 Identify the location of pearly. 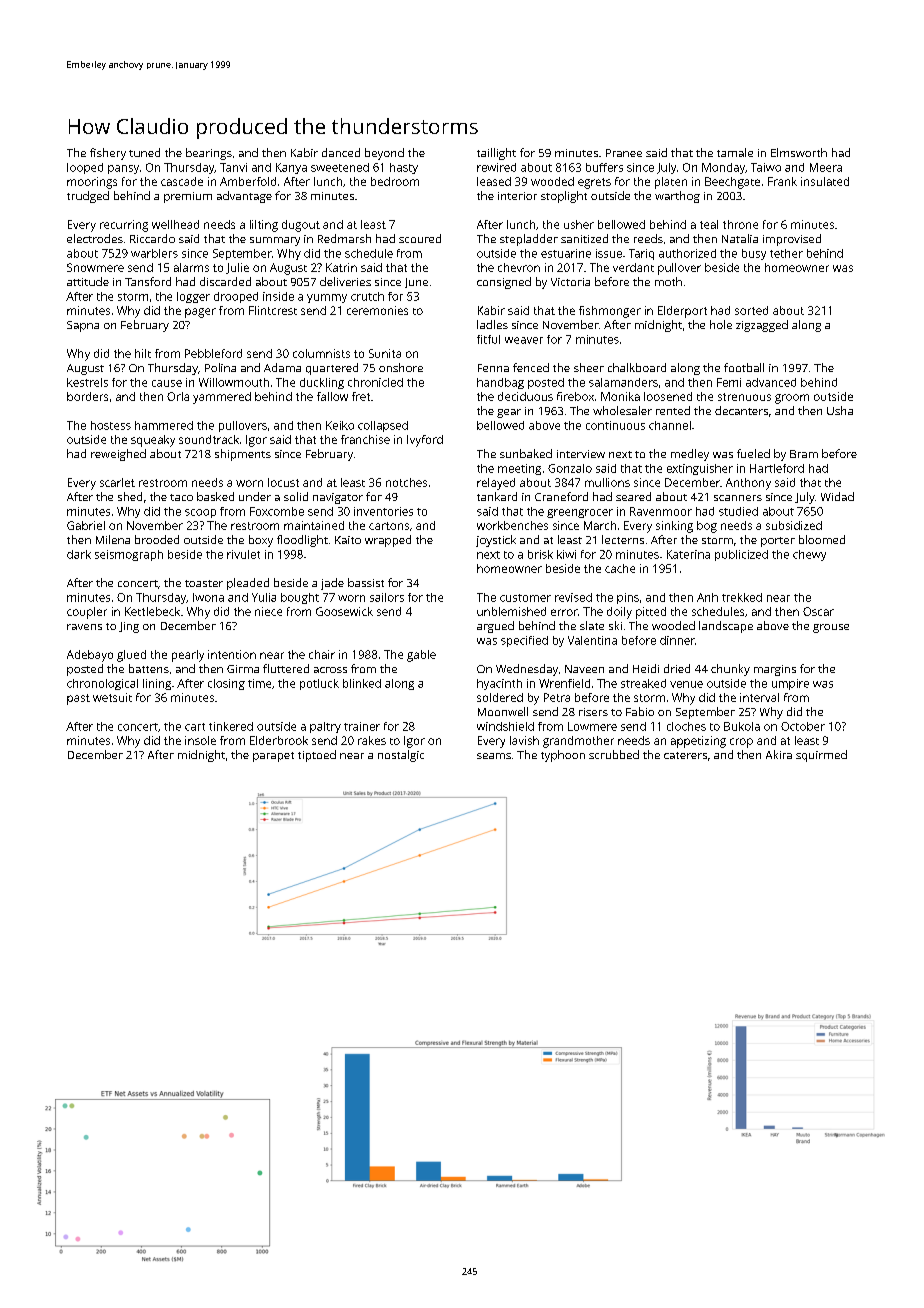
(188, 656).
